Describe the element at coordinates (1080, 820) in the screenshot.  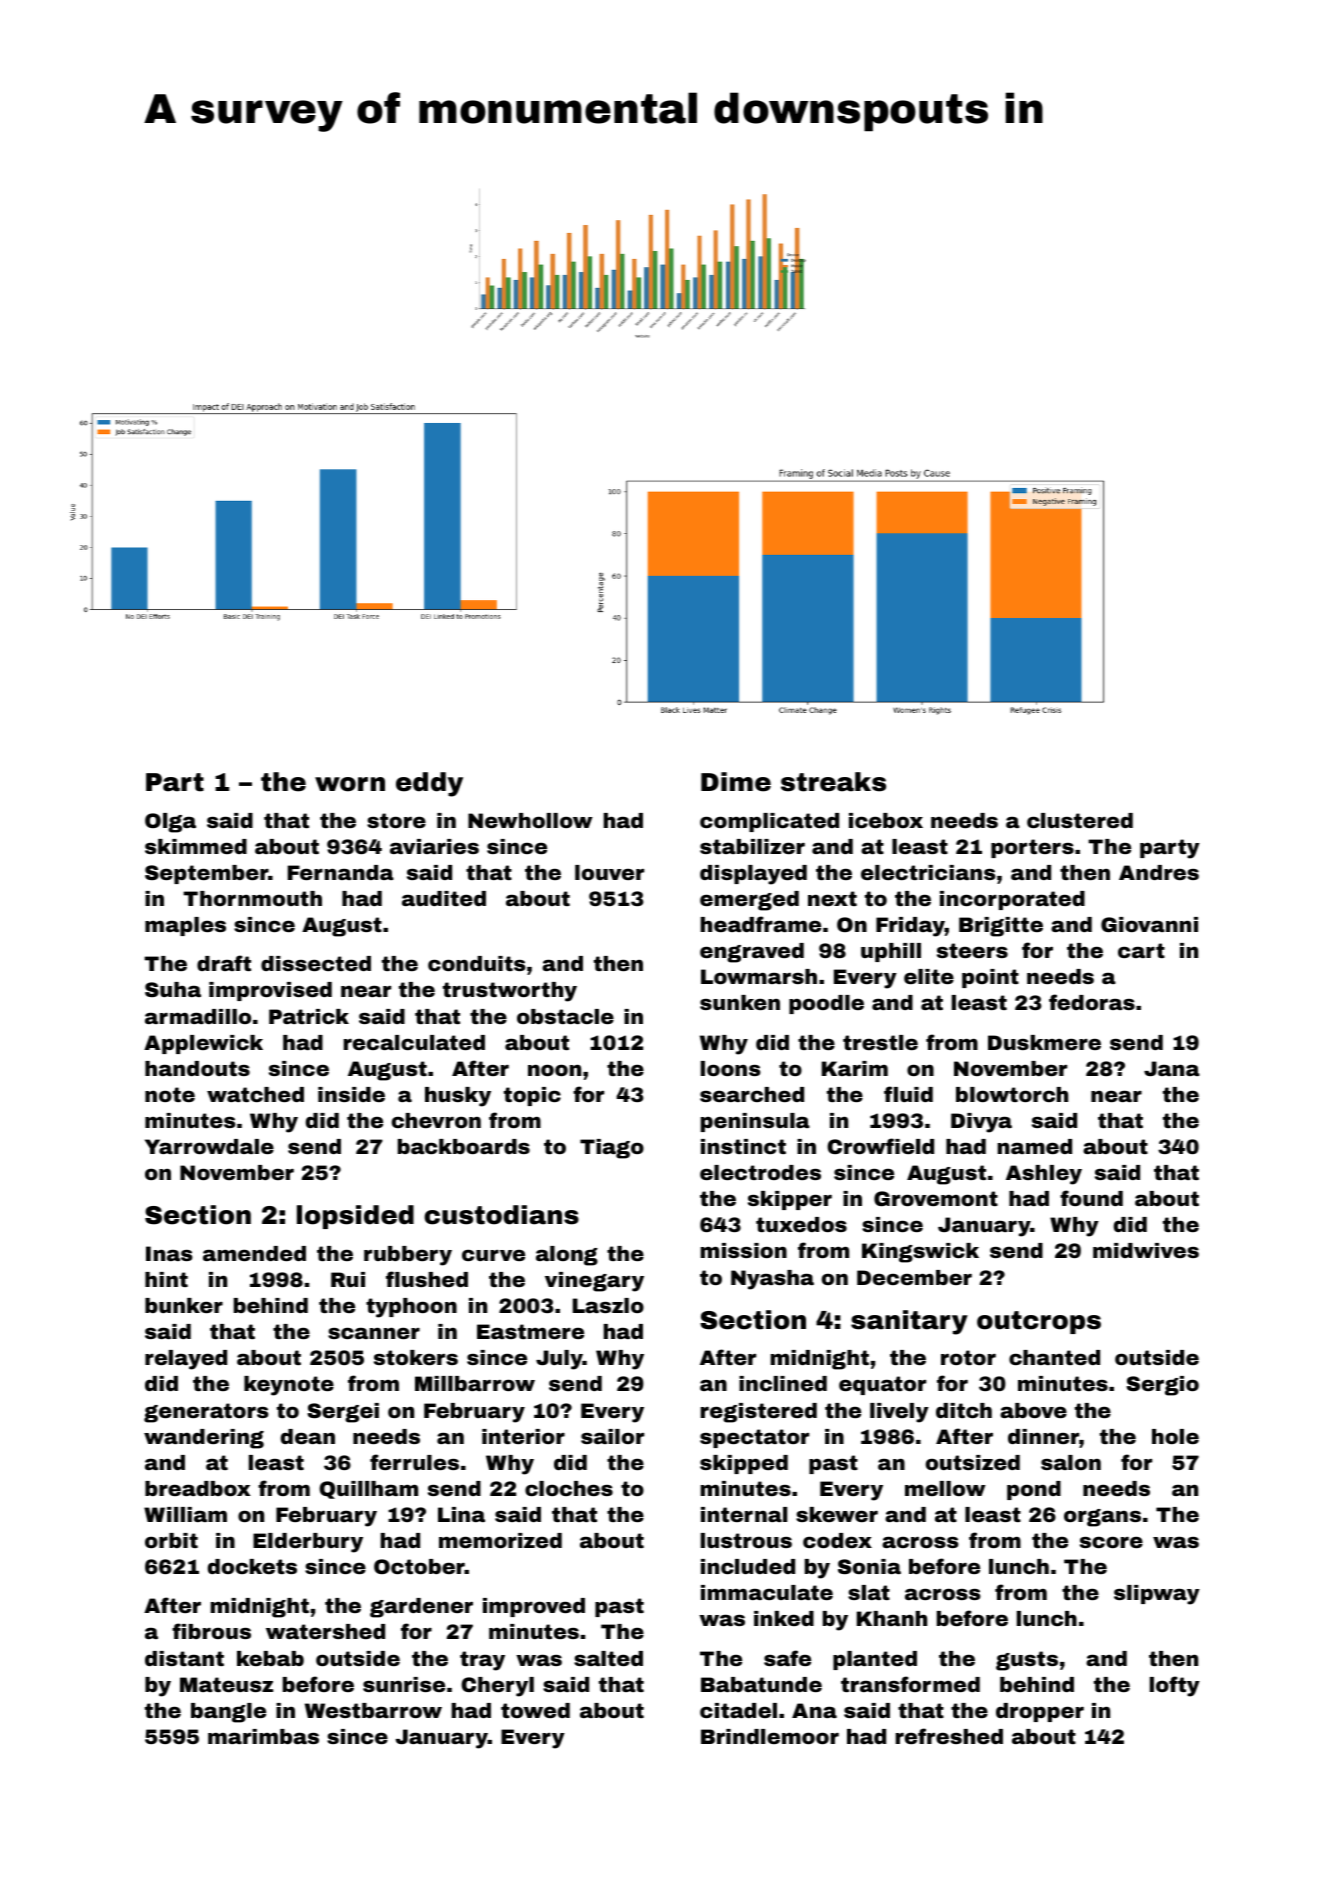
I see `clustered` at that location.
